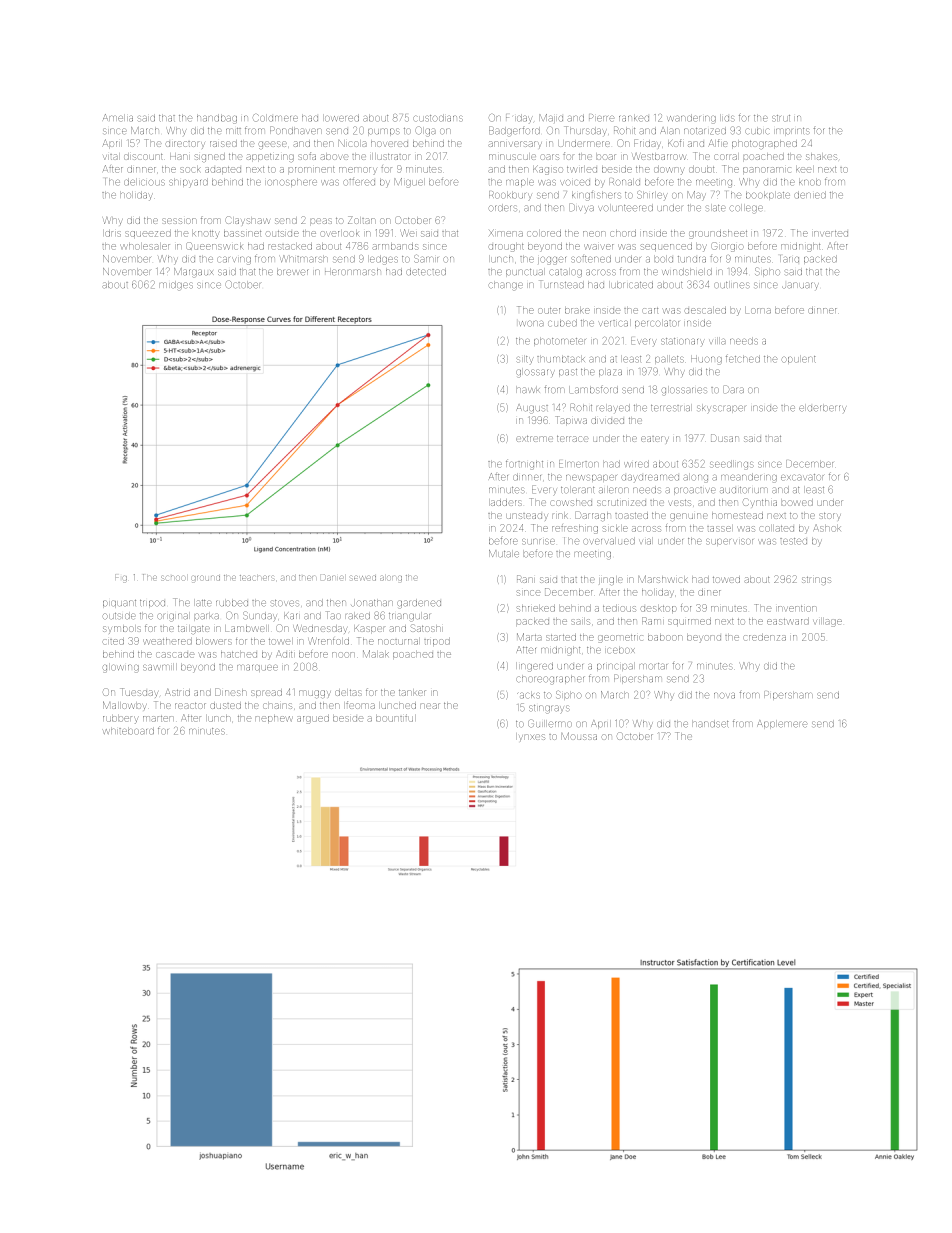  What do you see at coordinates (731, 464) in the screenshot?
I see `seedlings` at bounding box center [731, 464].
